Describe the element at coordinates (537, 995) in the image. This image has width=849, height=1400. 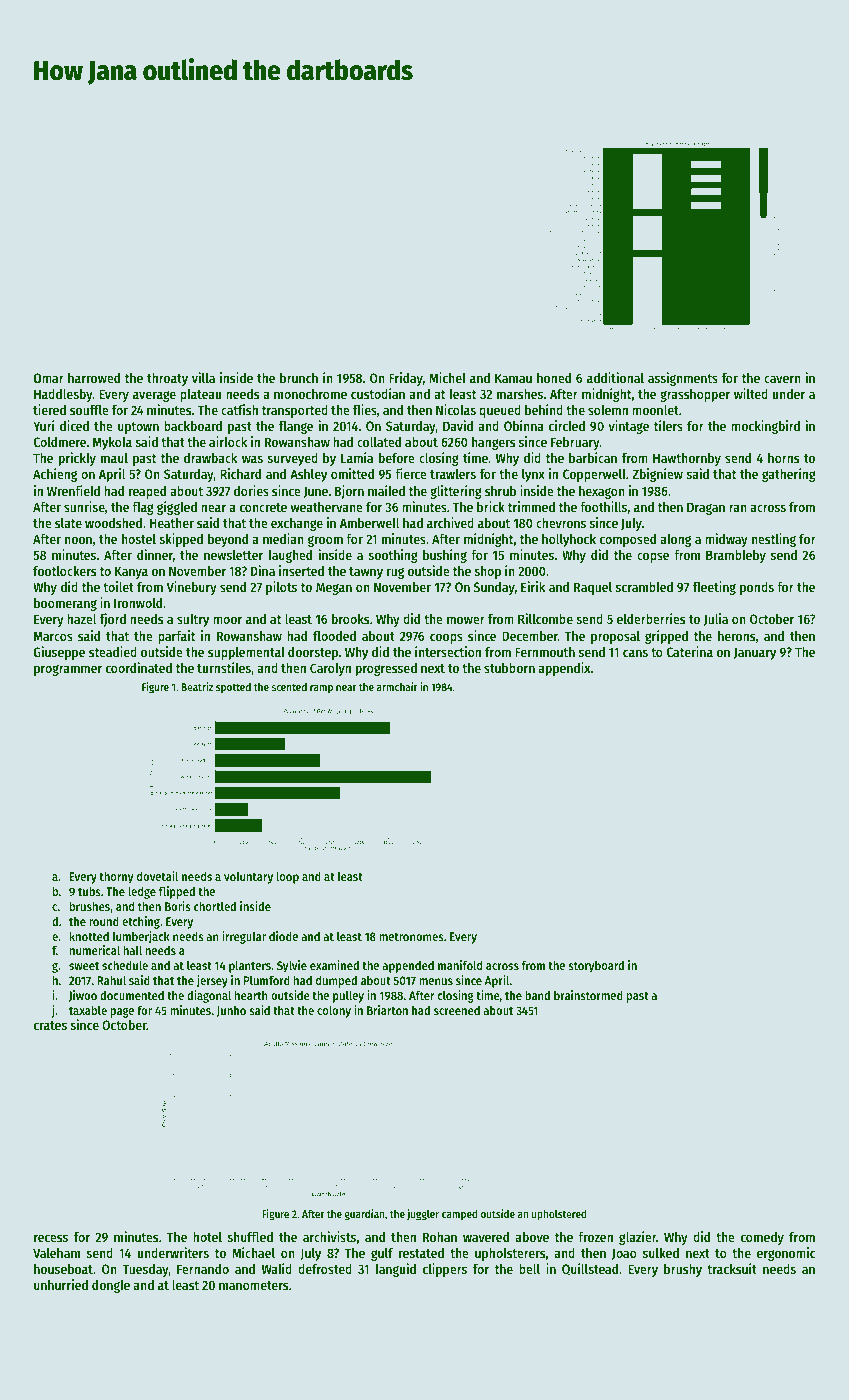
I see `band` at that location.
